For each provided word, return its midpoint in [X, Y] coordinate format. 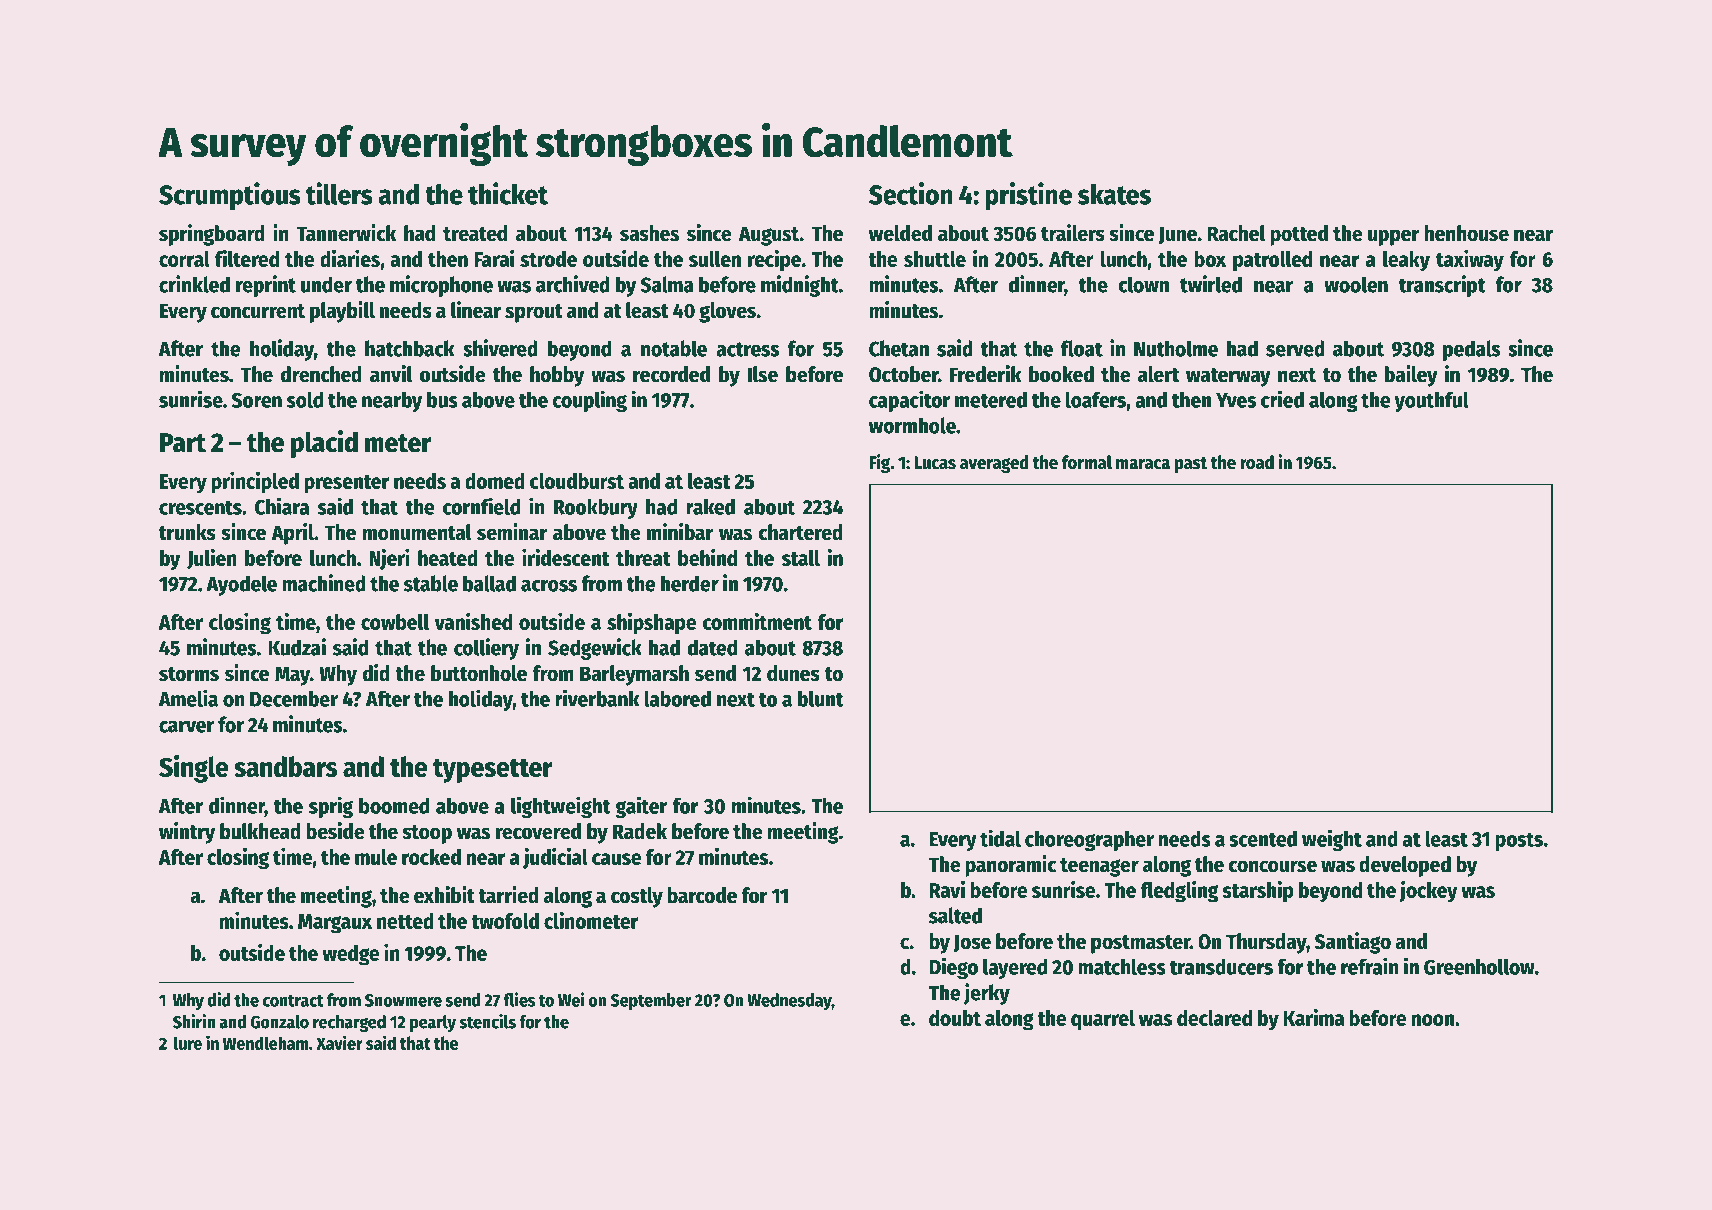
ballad [489, 583]
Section [911, 193]
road [1257, 462]
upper [1393, 237]
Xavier [339, 1042]
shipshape [652, 624]
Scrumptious [230, 196]
